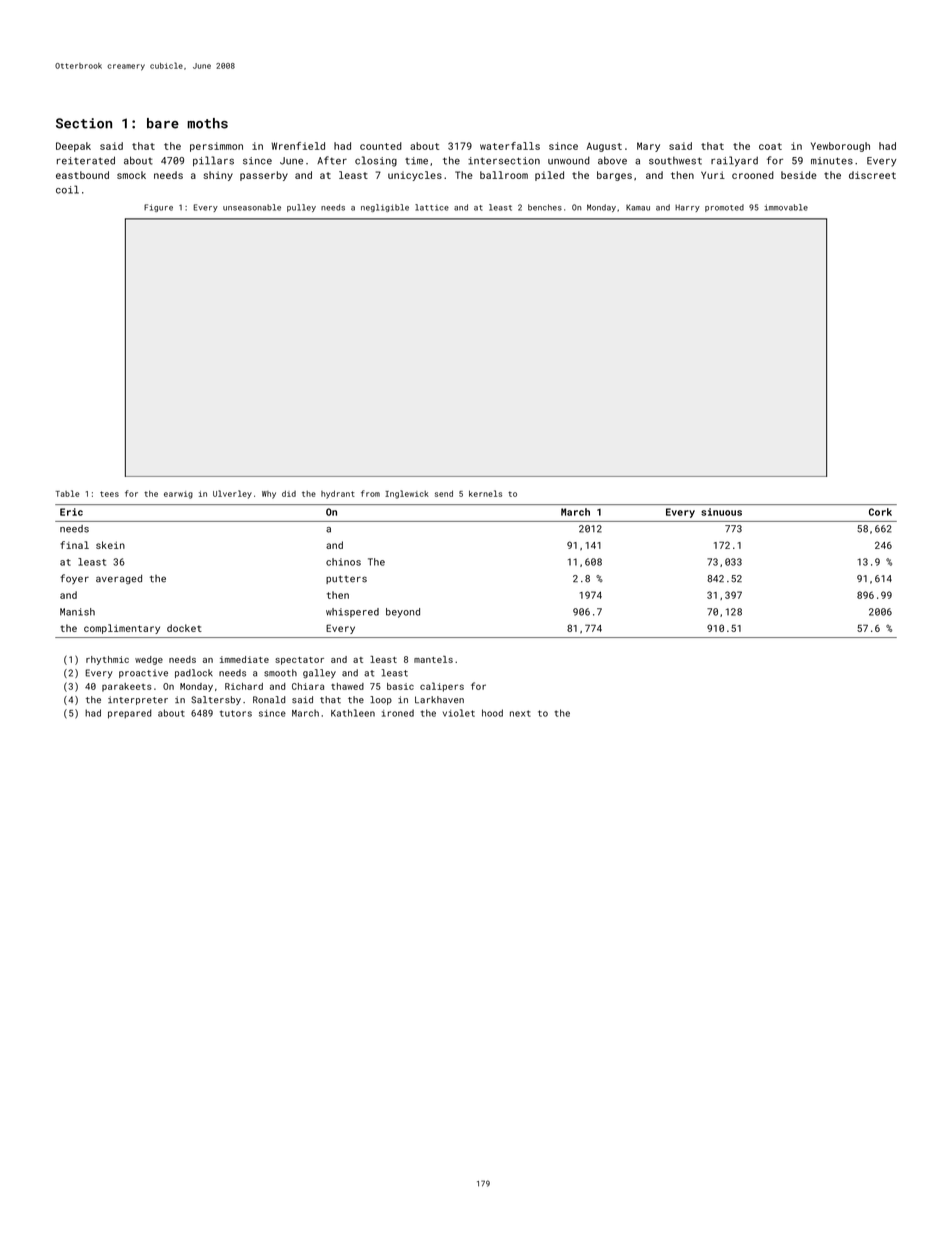  What do you see at coordinates (138, 700) in the screenshot?
I see `interpreter` at bounding box center [138, 700].
